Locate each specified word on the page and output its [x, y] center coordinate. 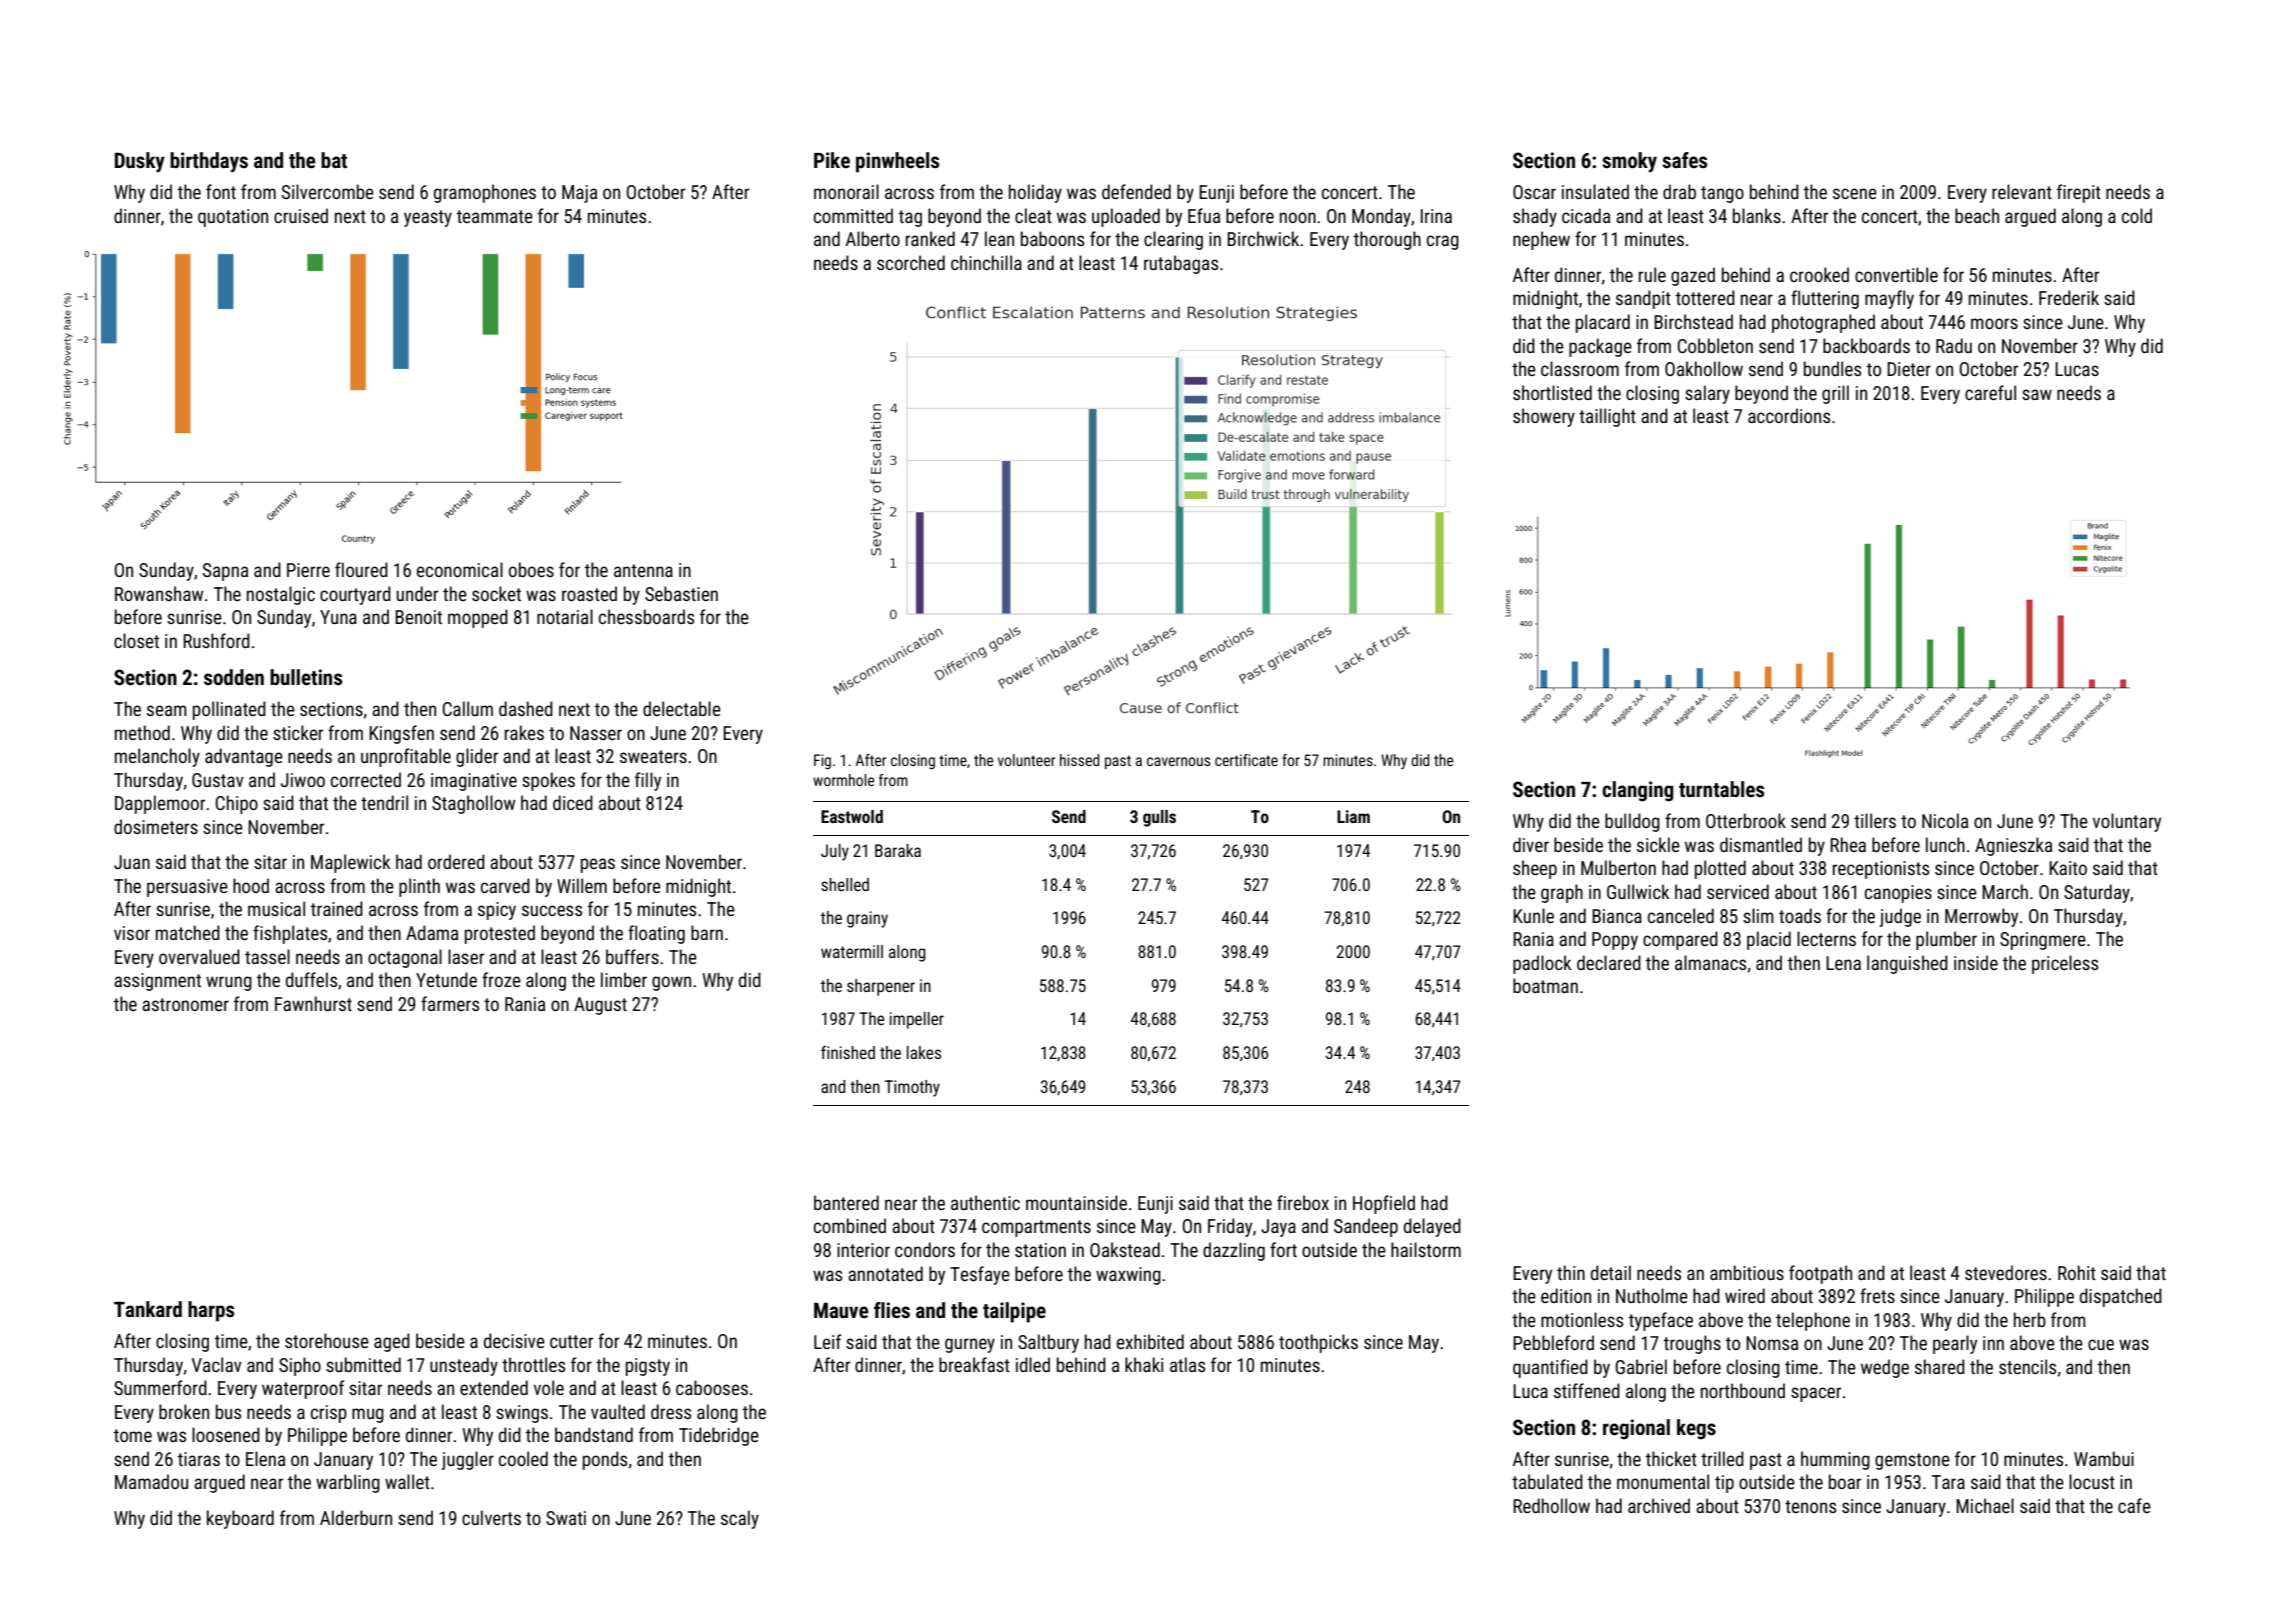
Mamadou [151, 1481]
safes [1684, 160]
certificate [1246, 760]
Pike [832, 160]
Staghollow [473, 804]
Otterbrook [1746, 820]
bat [334, 160]
